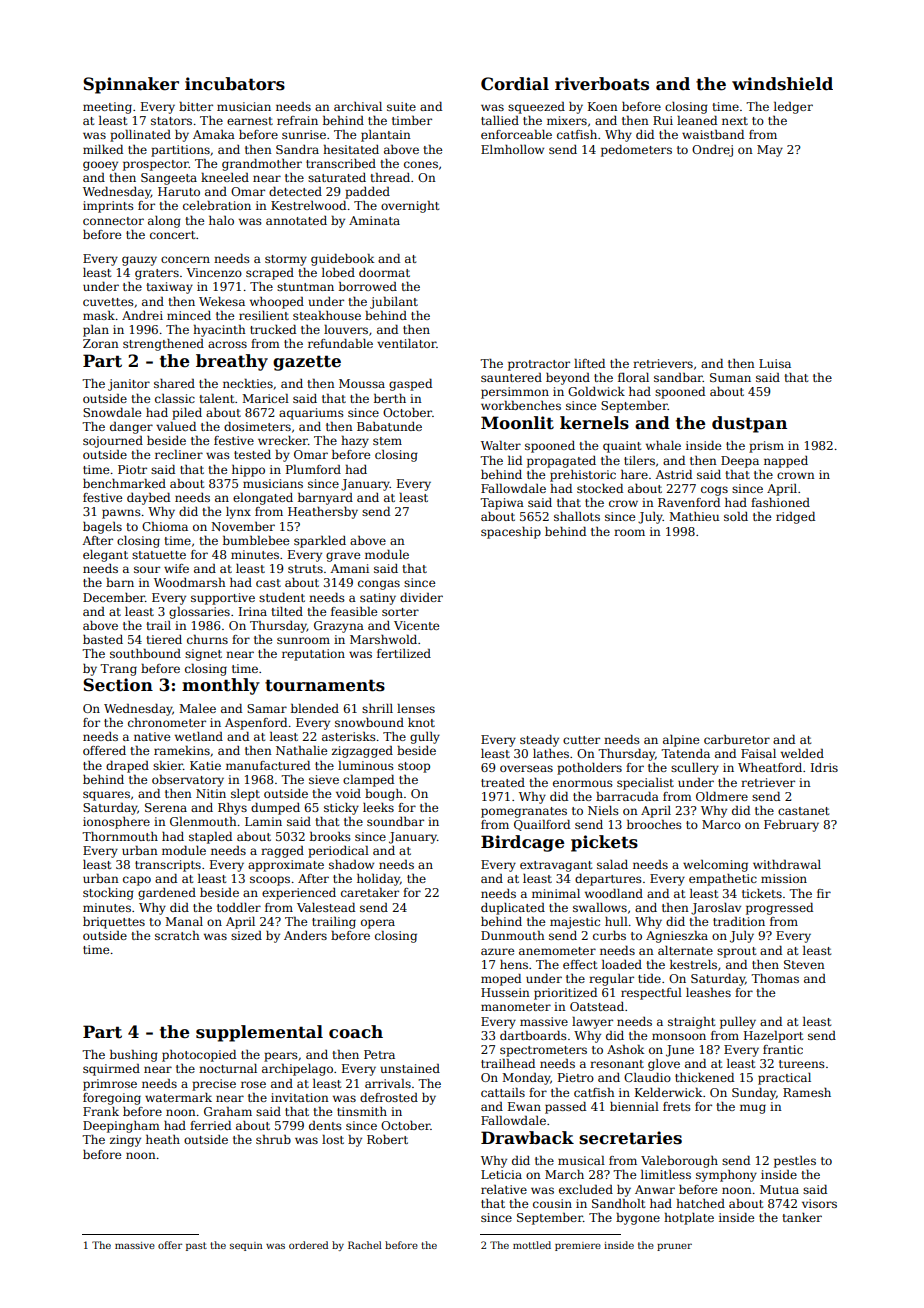 The image size is (924, 1308). Describe the element at coordinates (103, 639) in the page. I see `basted` at that location.
